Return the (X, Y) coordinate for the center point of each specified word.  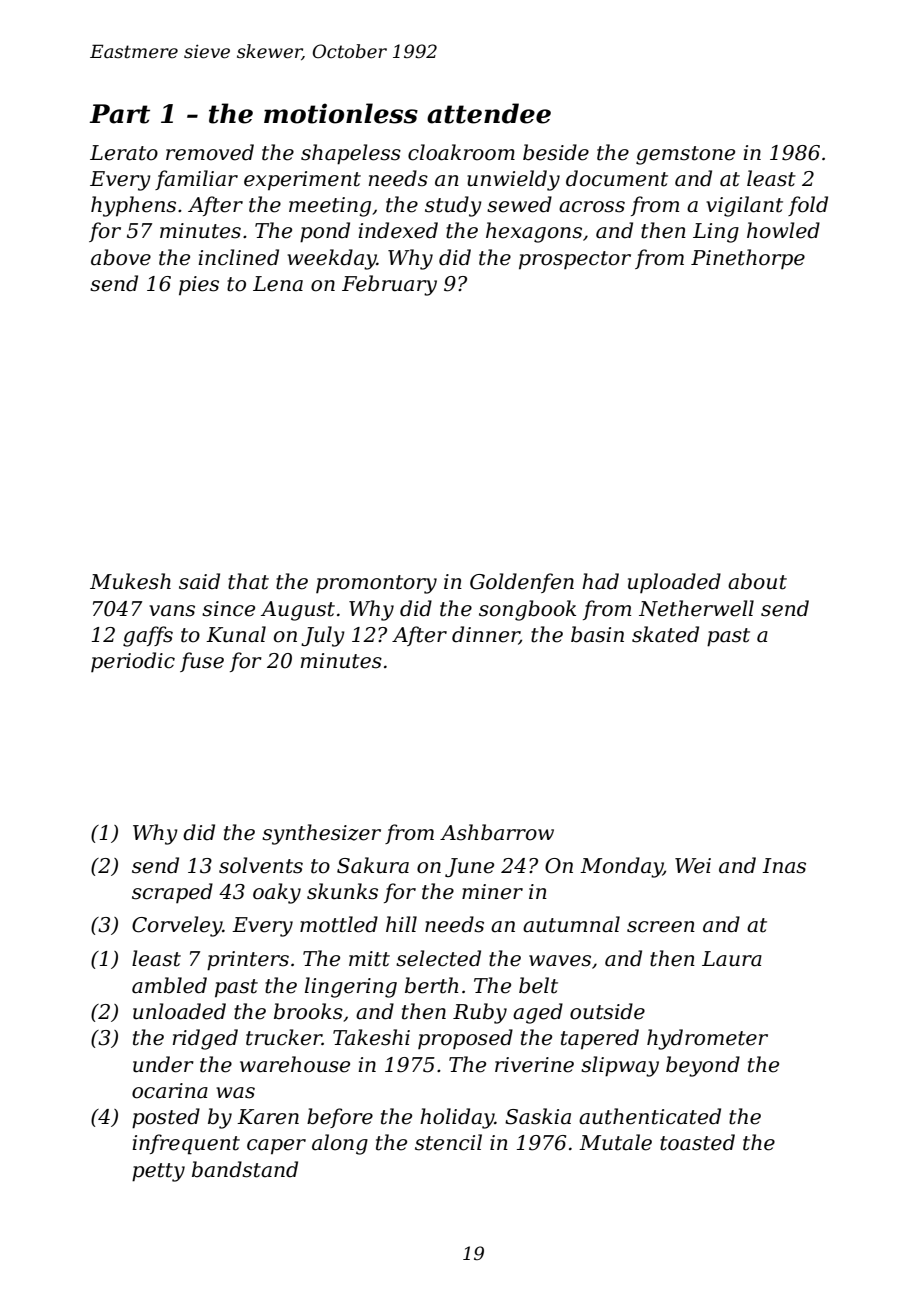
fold (808, 206)
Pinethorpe (748, 259)
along (340, 1144)
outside (607, 1011)
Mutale (615, 1142)
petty (158, 1172)
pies (199, 285)
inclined (238, 257)
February (389, 285)
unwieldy (513, 180)
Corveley (177, 926)
